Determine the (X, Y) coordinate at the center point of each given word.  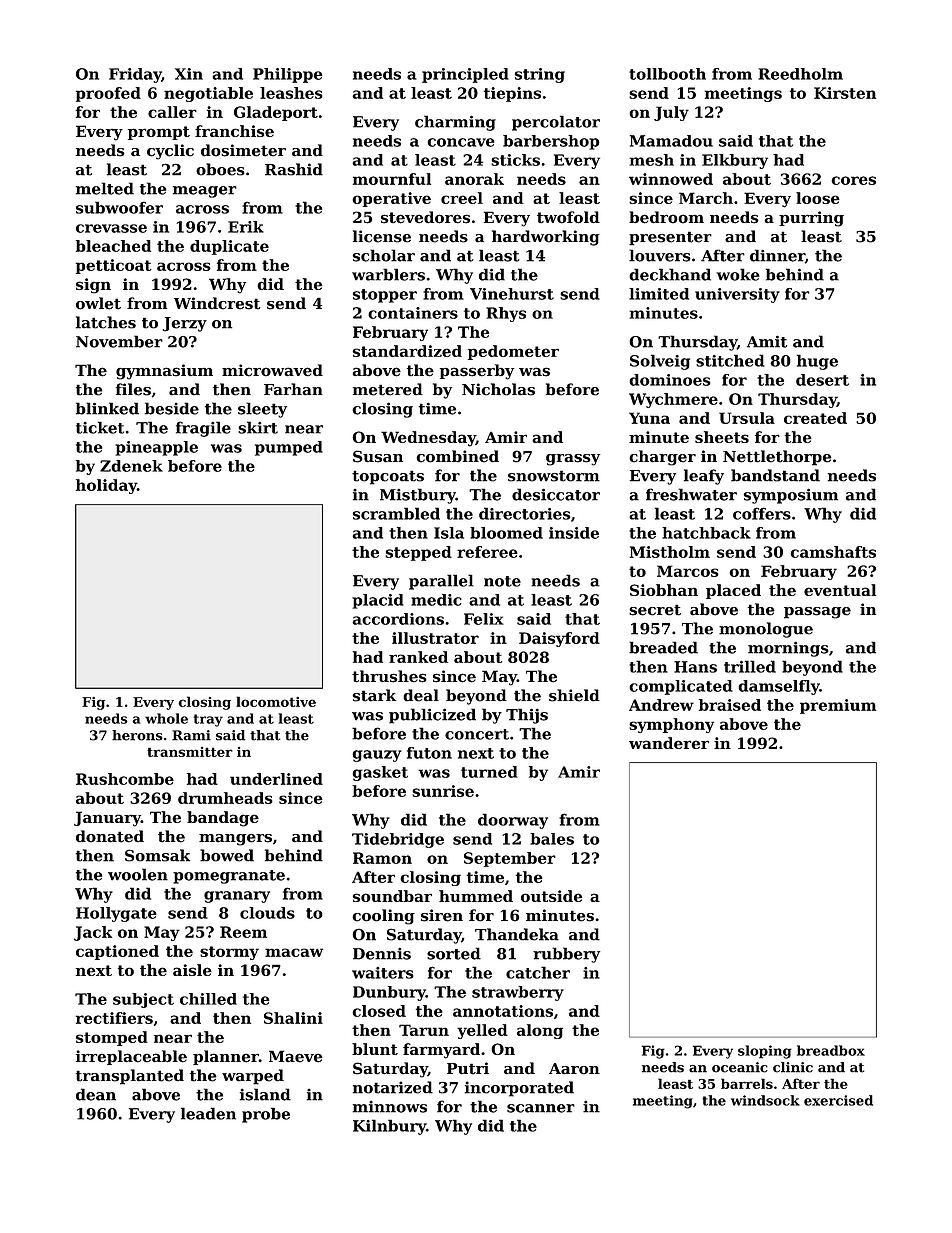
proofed (108, 94)
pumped (289, 448)
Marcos (688, 571)
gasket (380, 773)
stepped (418, 553)
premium (838, 706)
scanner (541, 1108)
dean (96, 1094)
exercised (838, 1100)
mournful (392, 179)
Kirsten (845, 93)
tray (208, 720)
